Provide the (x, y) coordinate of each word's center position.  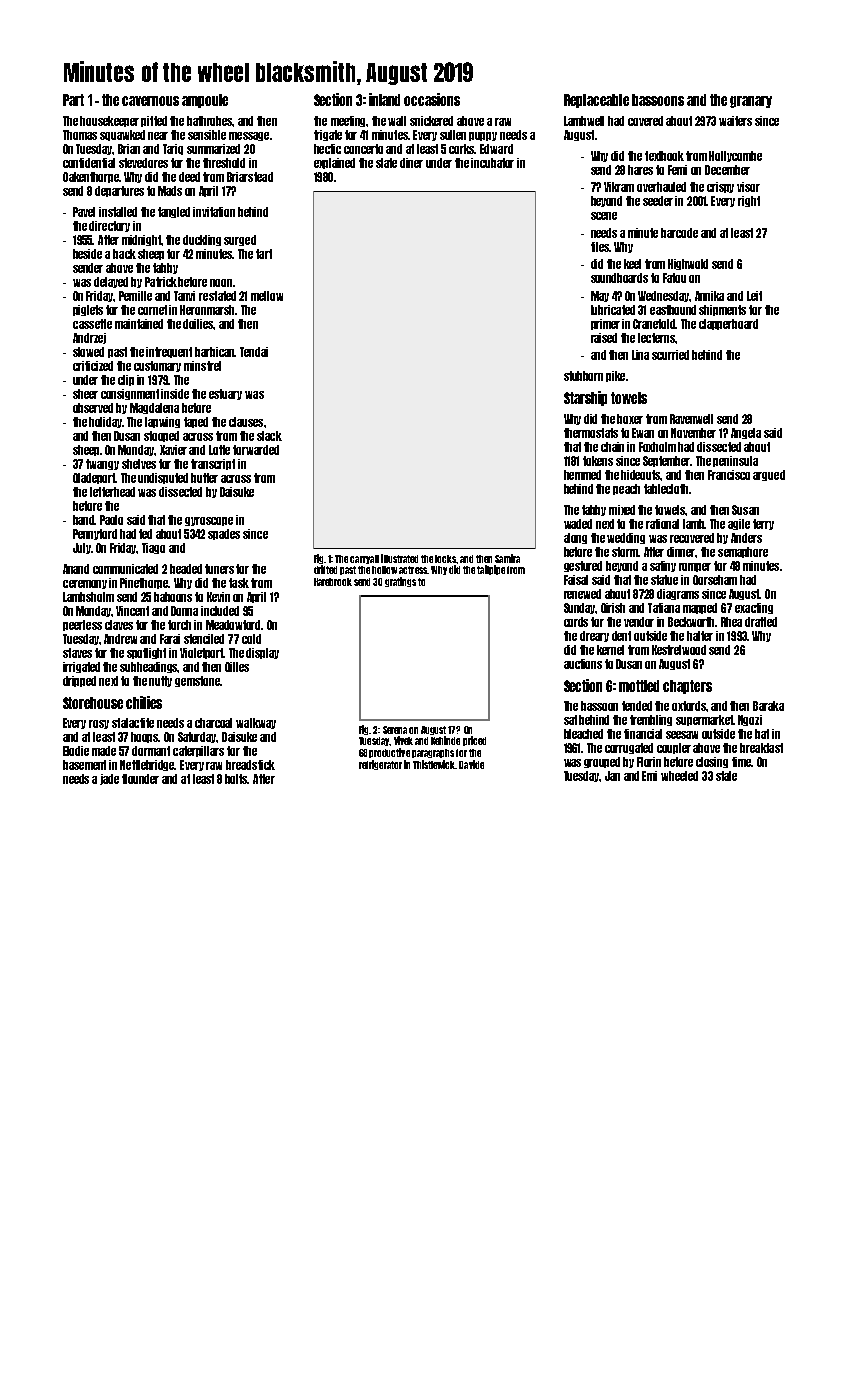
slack (269, 436)
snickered (431, 121)
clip (126, 380)
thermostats (591, 433)
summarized (213, 149)
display (262, 653)
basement (84, 765)
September (667, 461)
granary (751, 102)
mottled (639, 686)
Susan (745, 510)
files (600, 247)
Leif (754, 296)
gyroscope (209, 521)
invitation (214, 212)
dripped (79, 681)
